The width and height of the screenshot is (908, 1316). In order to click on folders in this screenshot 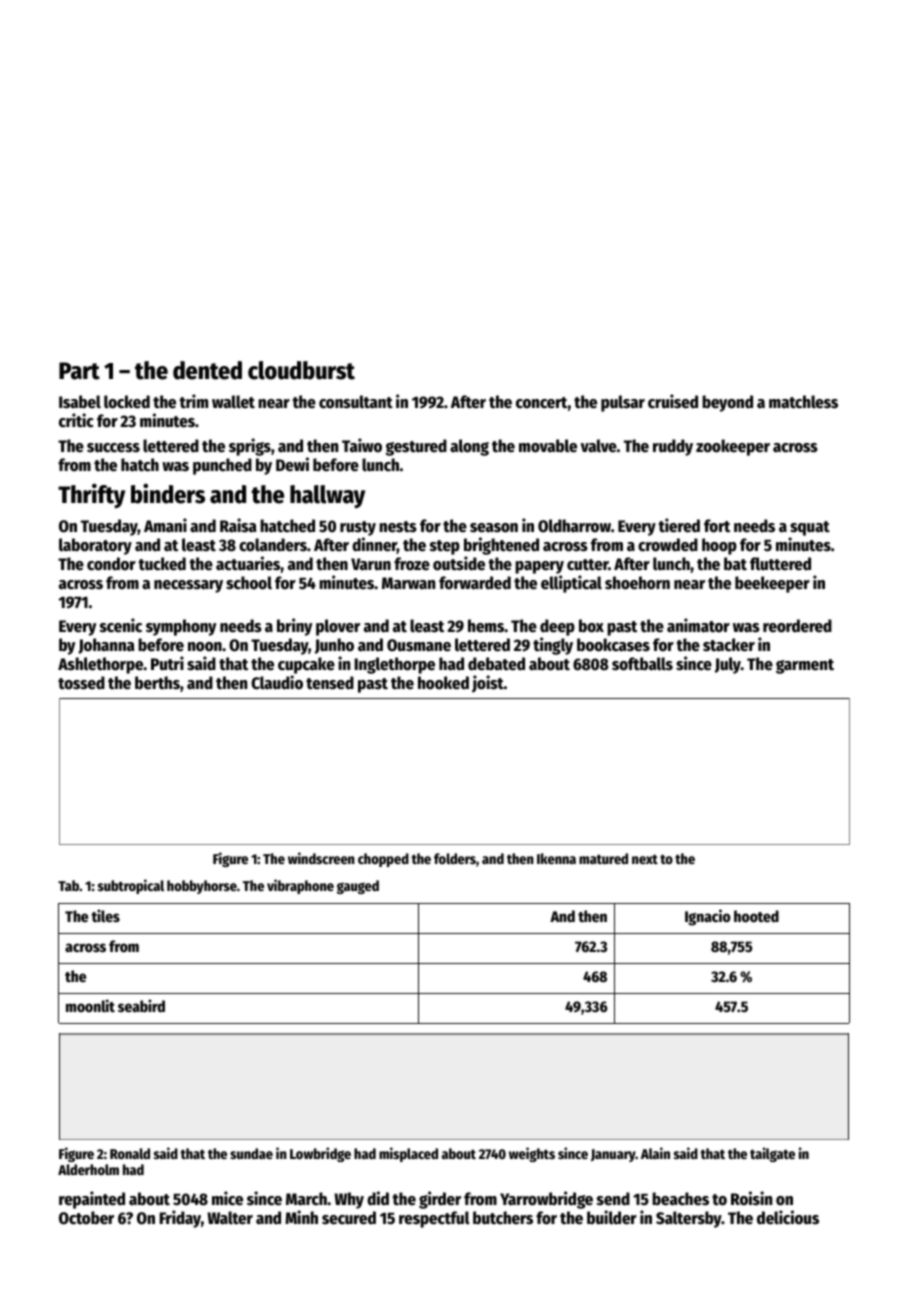, I will do `click(455, 858)`.
